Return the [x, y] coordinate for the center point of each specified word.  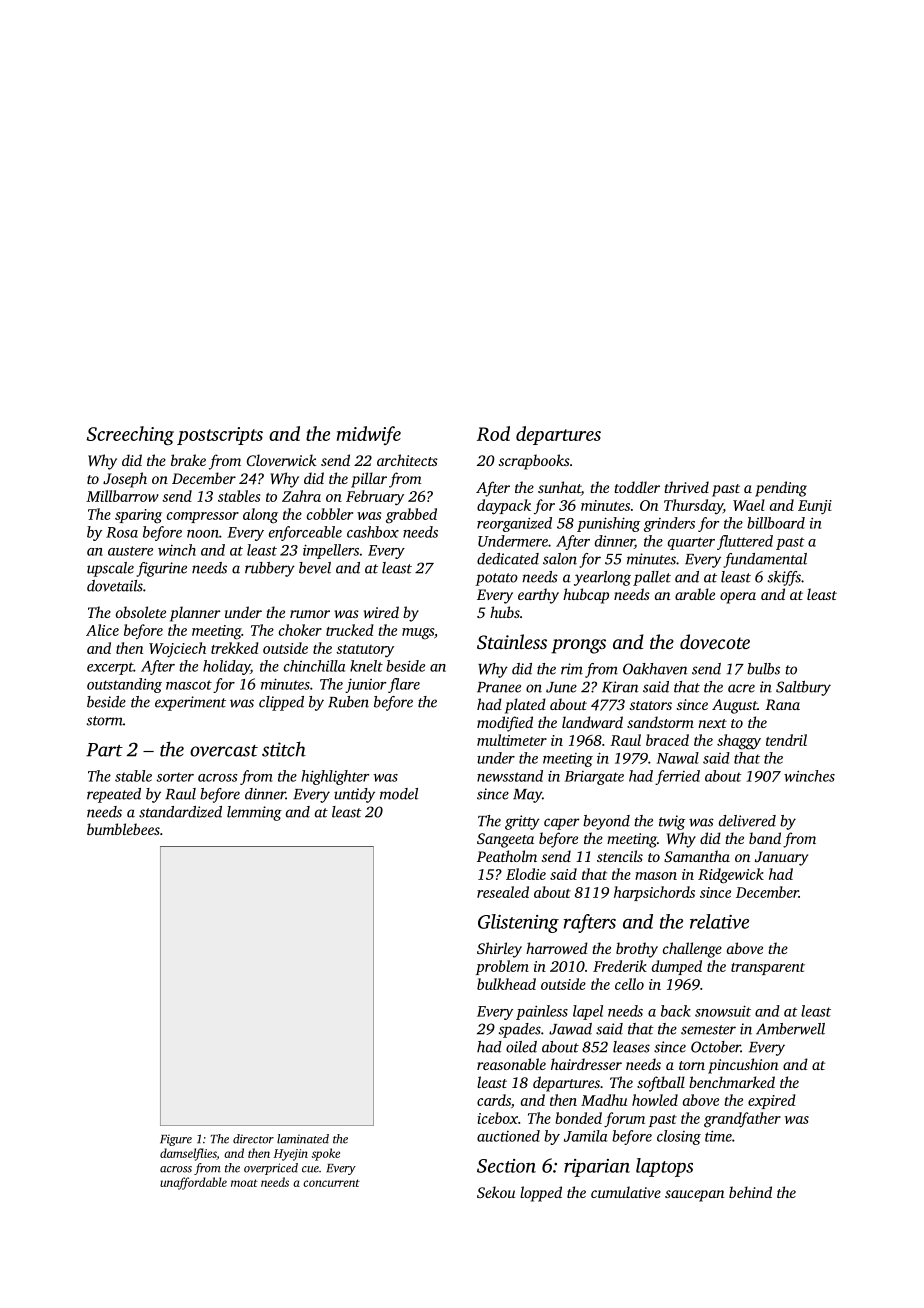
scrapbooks [534, 462]
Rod [493, 433]
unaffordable [193, 1183]
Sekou [496, 1192]
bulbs [763, 669]
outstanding [124, 685]
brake [188, 460]
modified [505, 724]
